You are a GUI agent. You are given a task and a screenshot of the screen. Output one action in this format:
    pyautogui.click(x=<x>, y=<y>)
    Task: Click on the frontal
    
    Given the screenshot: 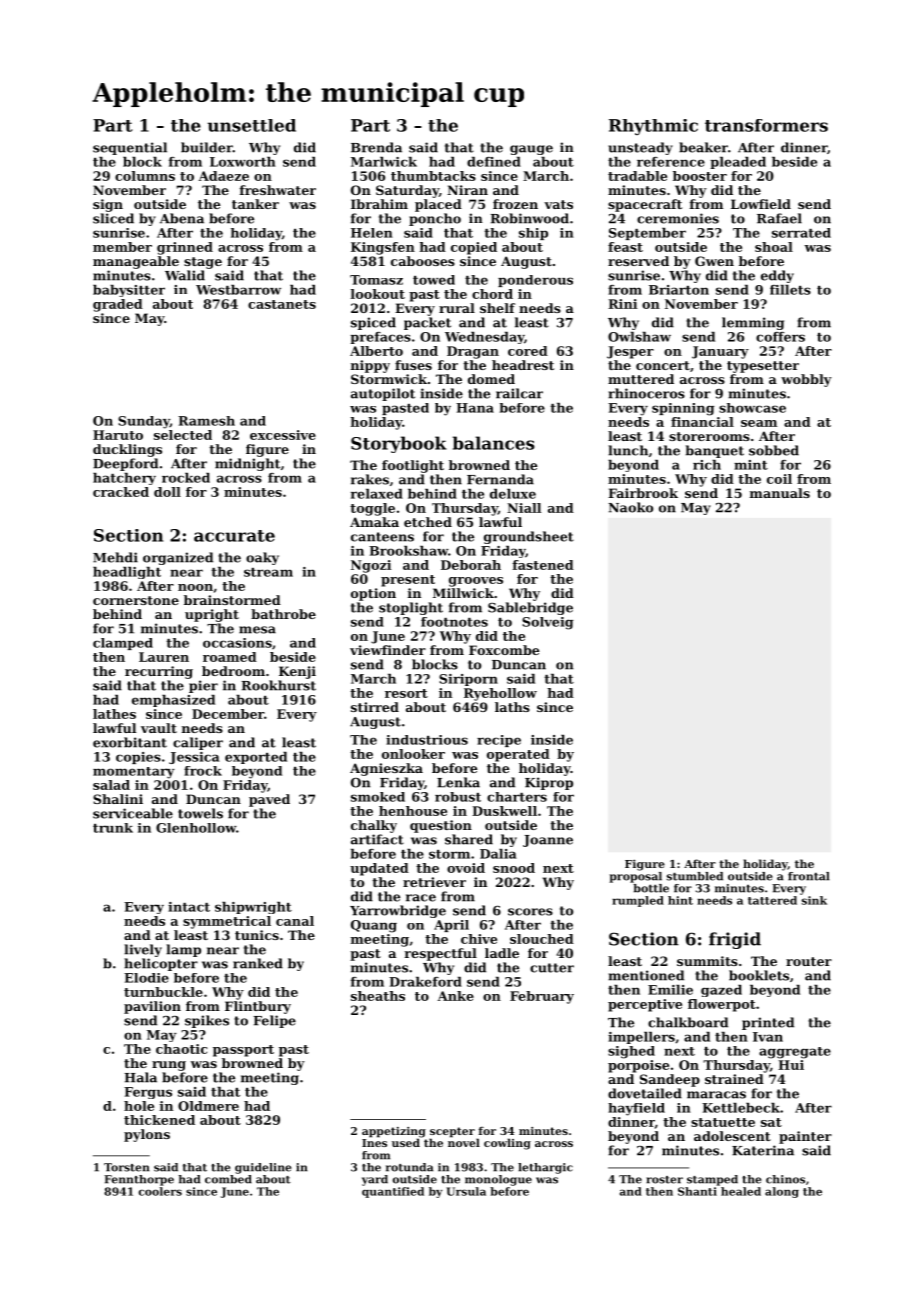 What is the action you would take?
    pyautogui.click(x=809, y=876)
